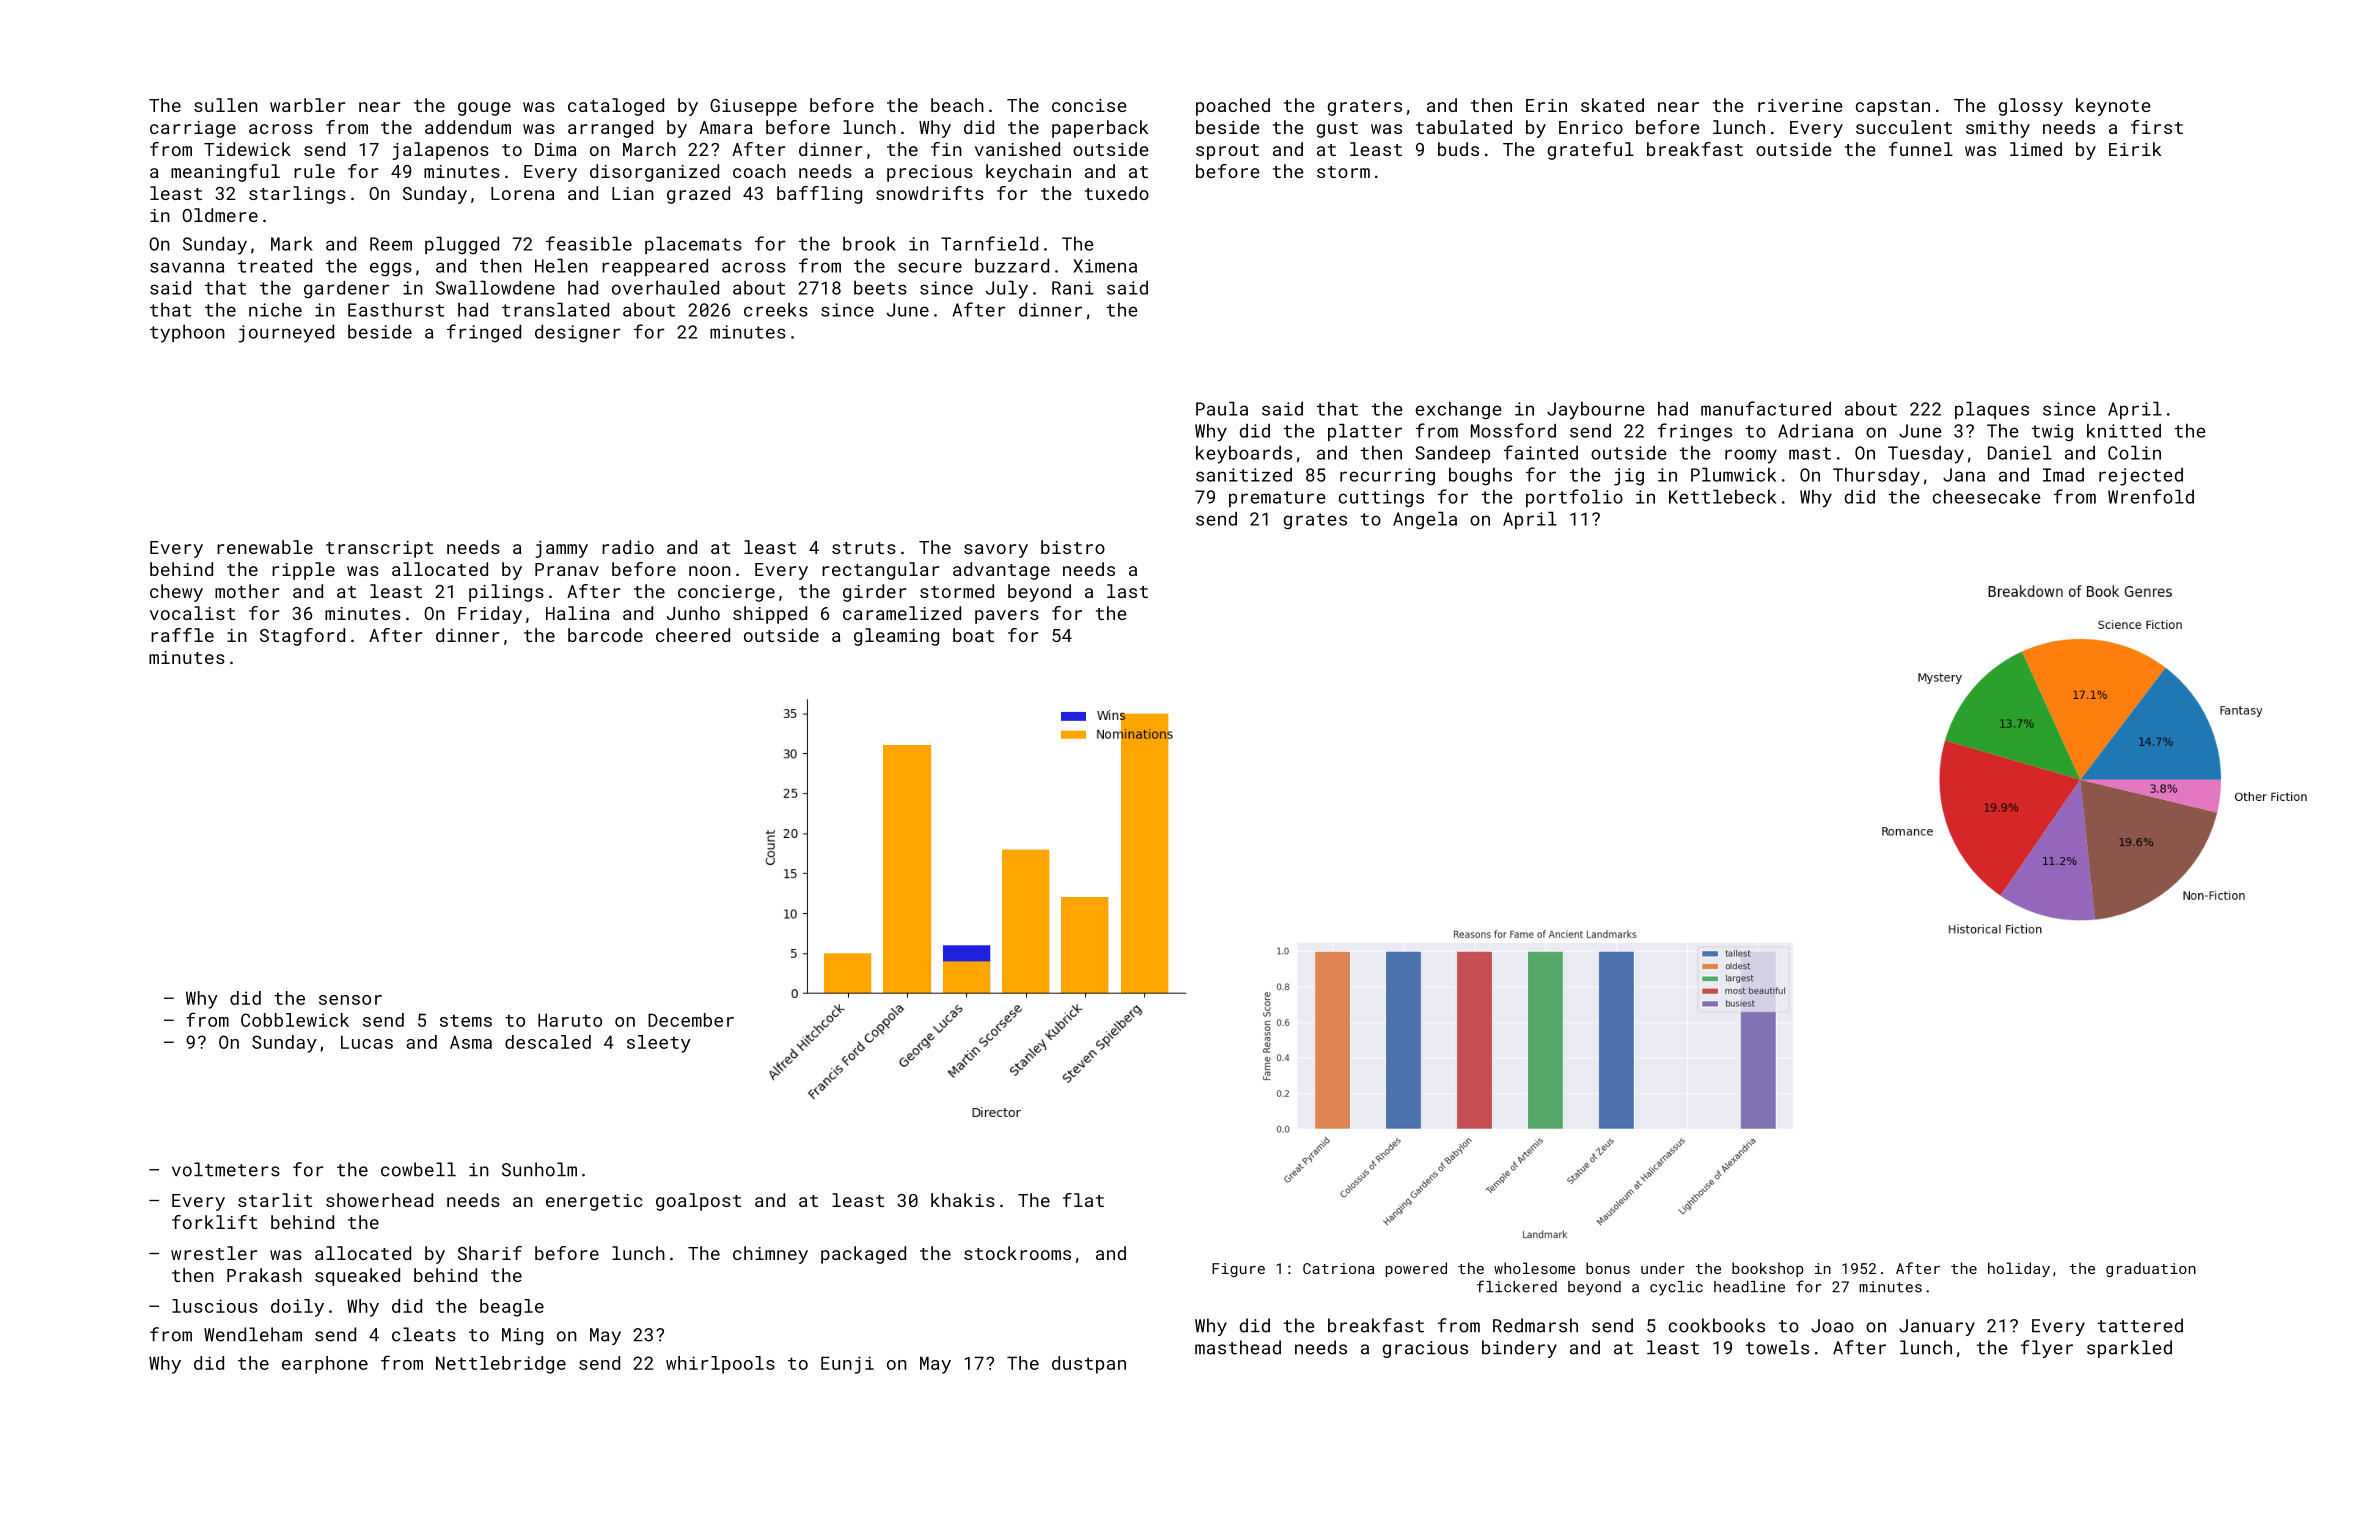 This page has height=1528, width=2362. What do you see at coordinates (1244, 455) in the page?
I see `keyboards` at bounding box center [1244, 455].
